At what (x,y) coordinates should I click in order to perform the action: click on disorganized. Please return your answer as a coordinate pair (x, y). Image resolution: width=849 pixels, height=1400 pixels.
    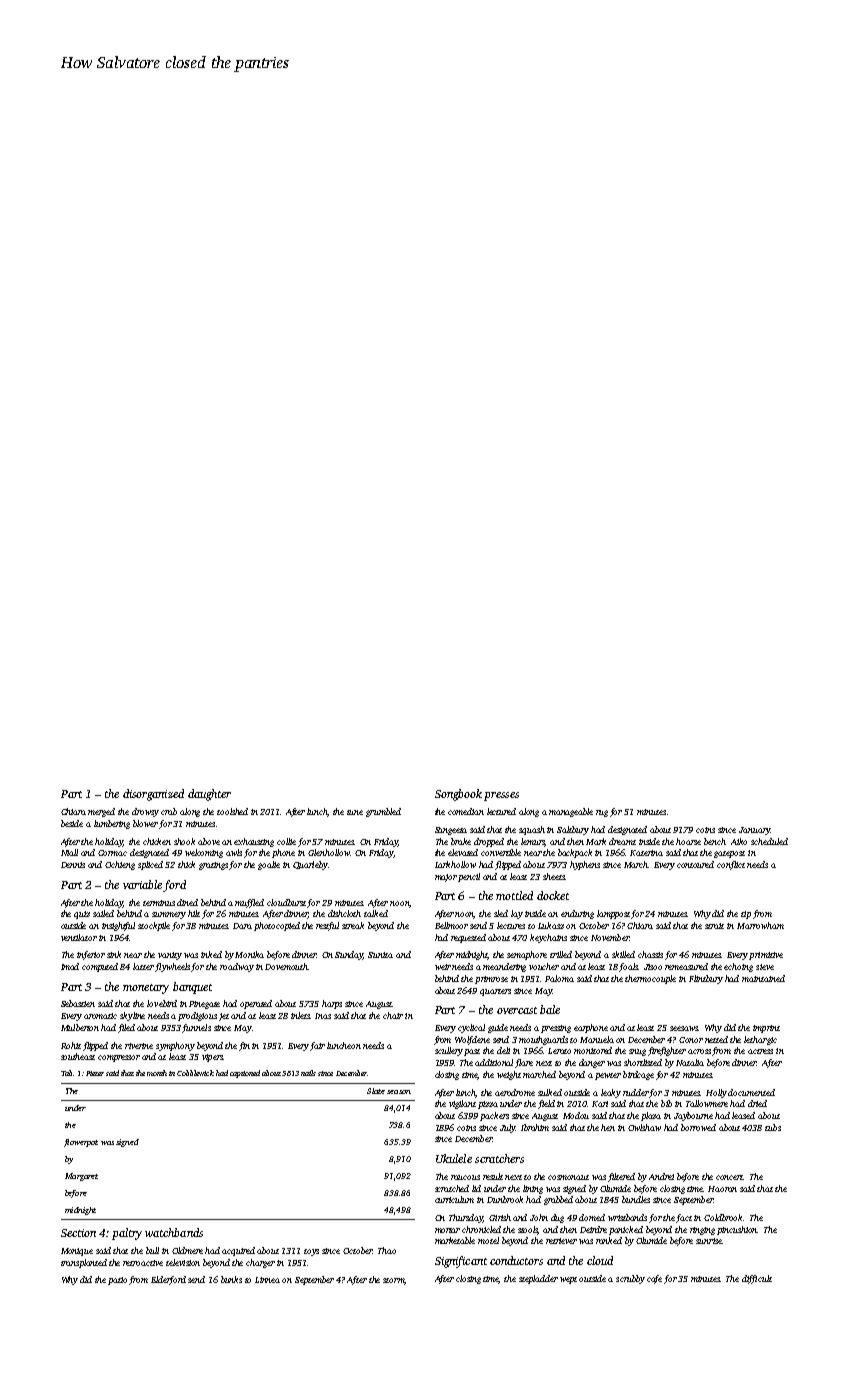
    Looking at the image, I should click on (153, 795).
